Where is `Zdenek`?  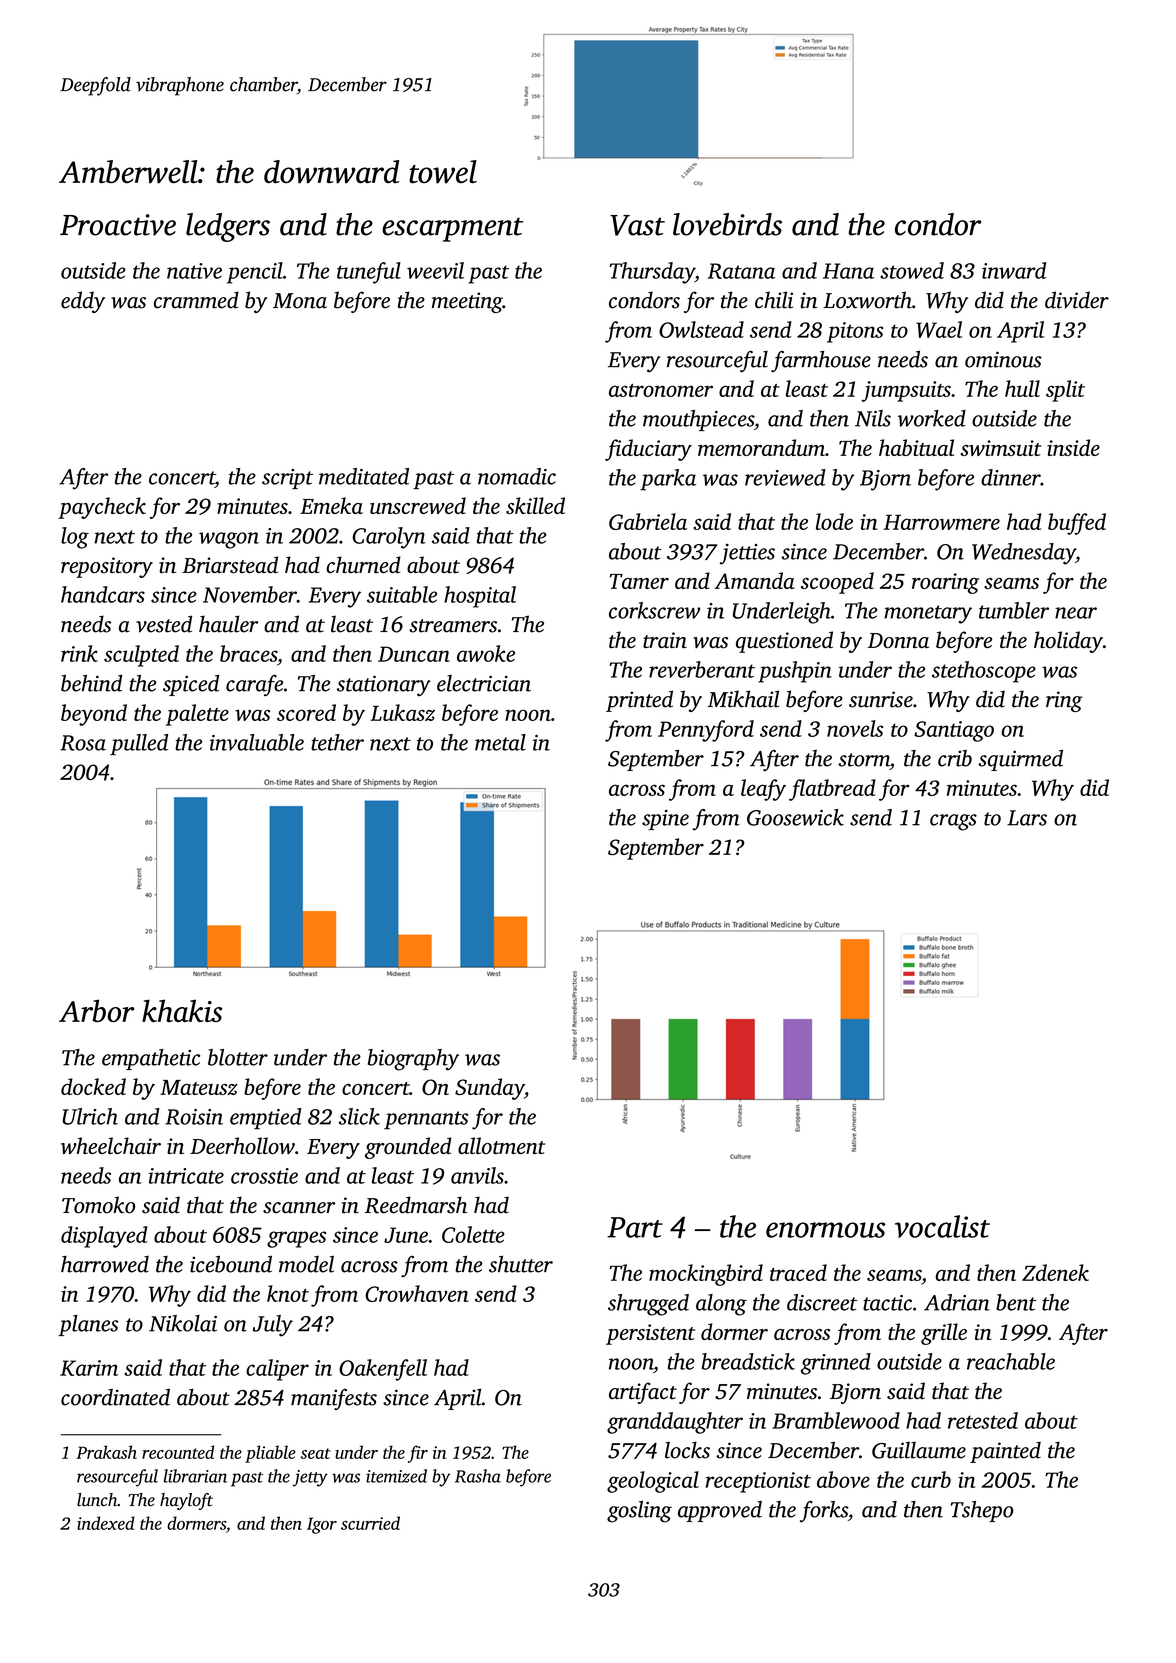 Zdenek is located at coordinates (1055, 1272).
